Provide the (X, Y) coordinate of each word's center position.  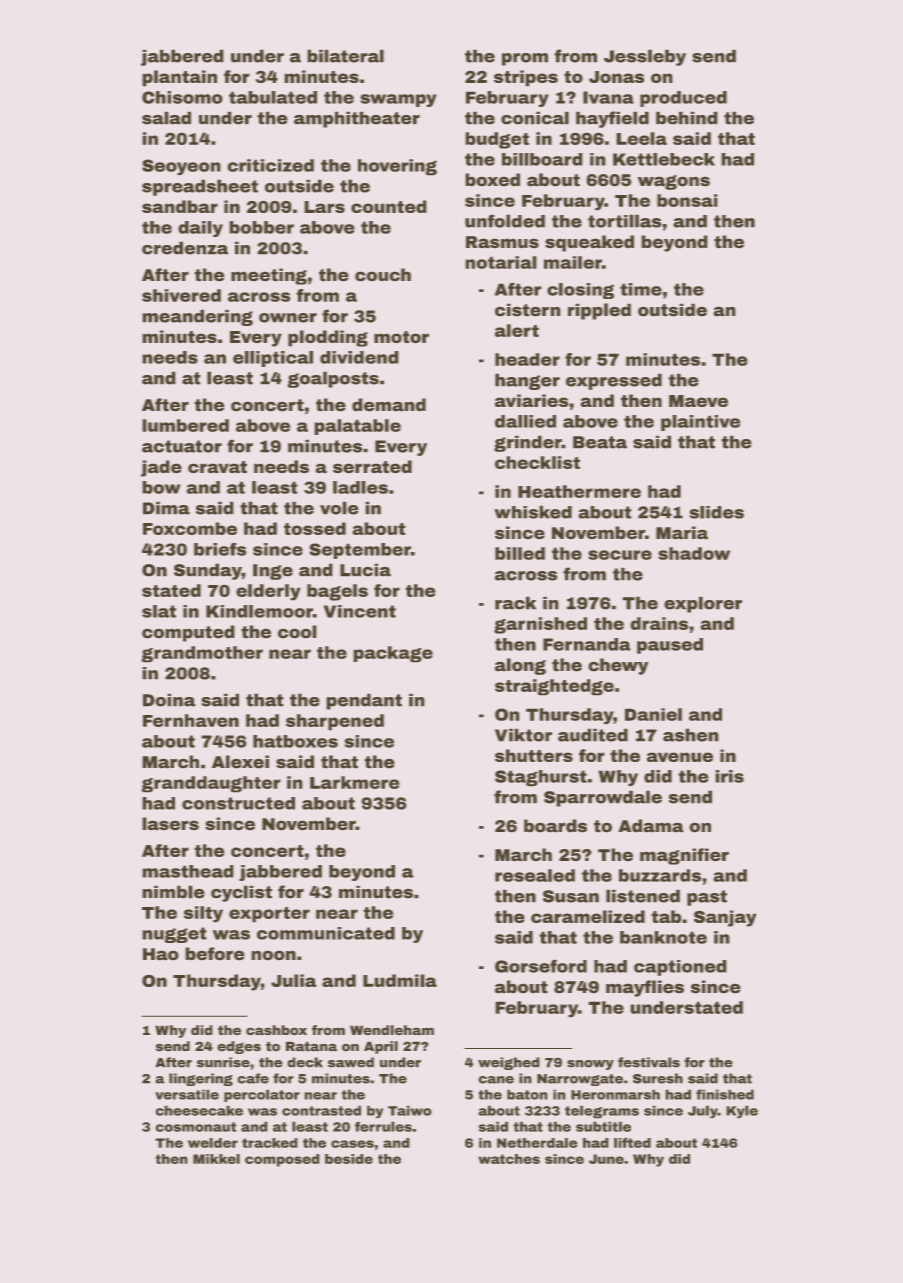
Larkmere (354, 782)
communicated (326, 933)
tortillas (624, 221)
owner (288, 318)
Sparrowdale (603, 799)
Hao (160, 954)
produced (683, 99)
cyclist (241, 894)
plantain (180, 78)
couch (383, 274)
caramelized (588, 916)
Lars (325, 207)
